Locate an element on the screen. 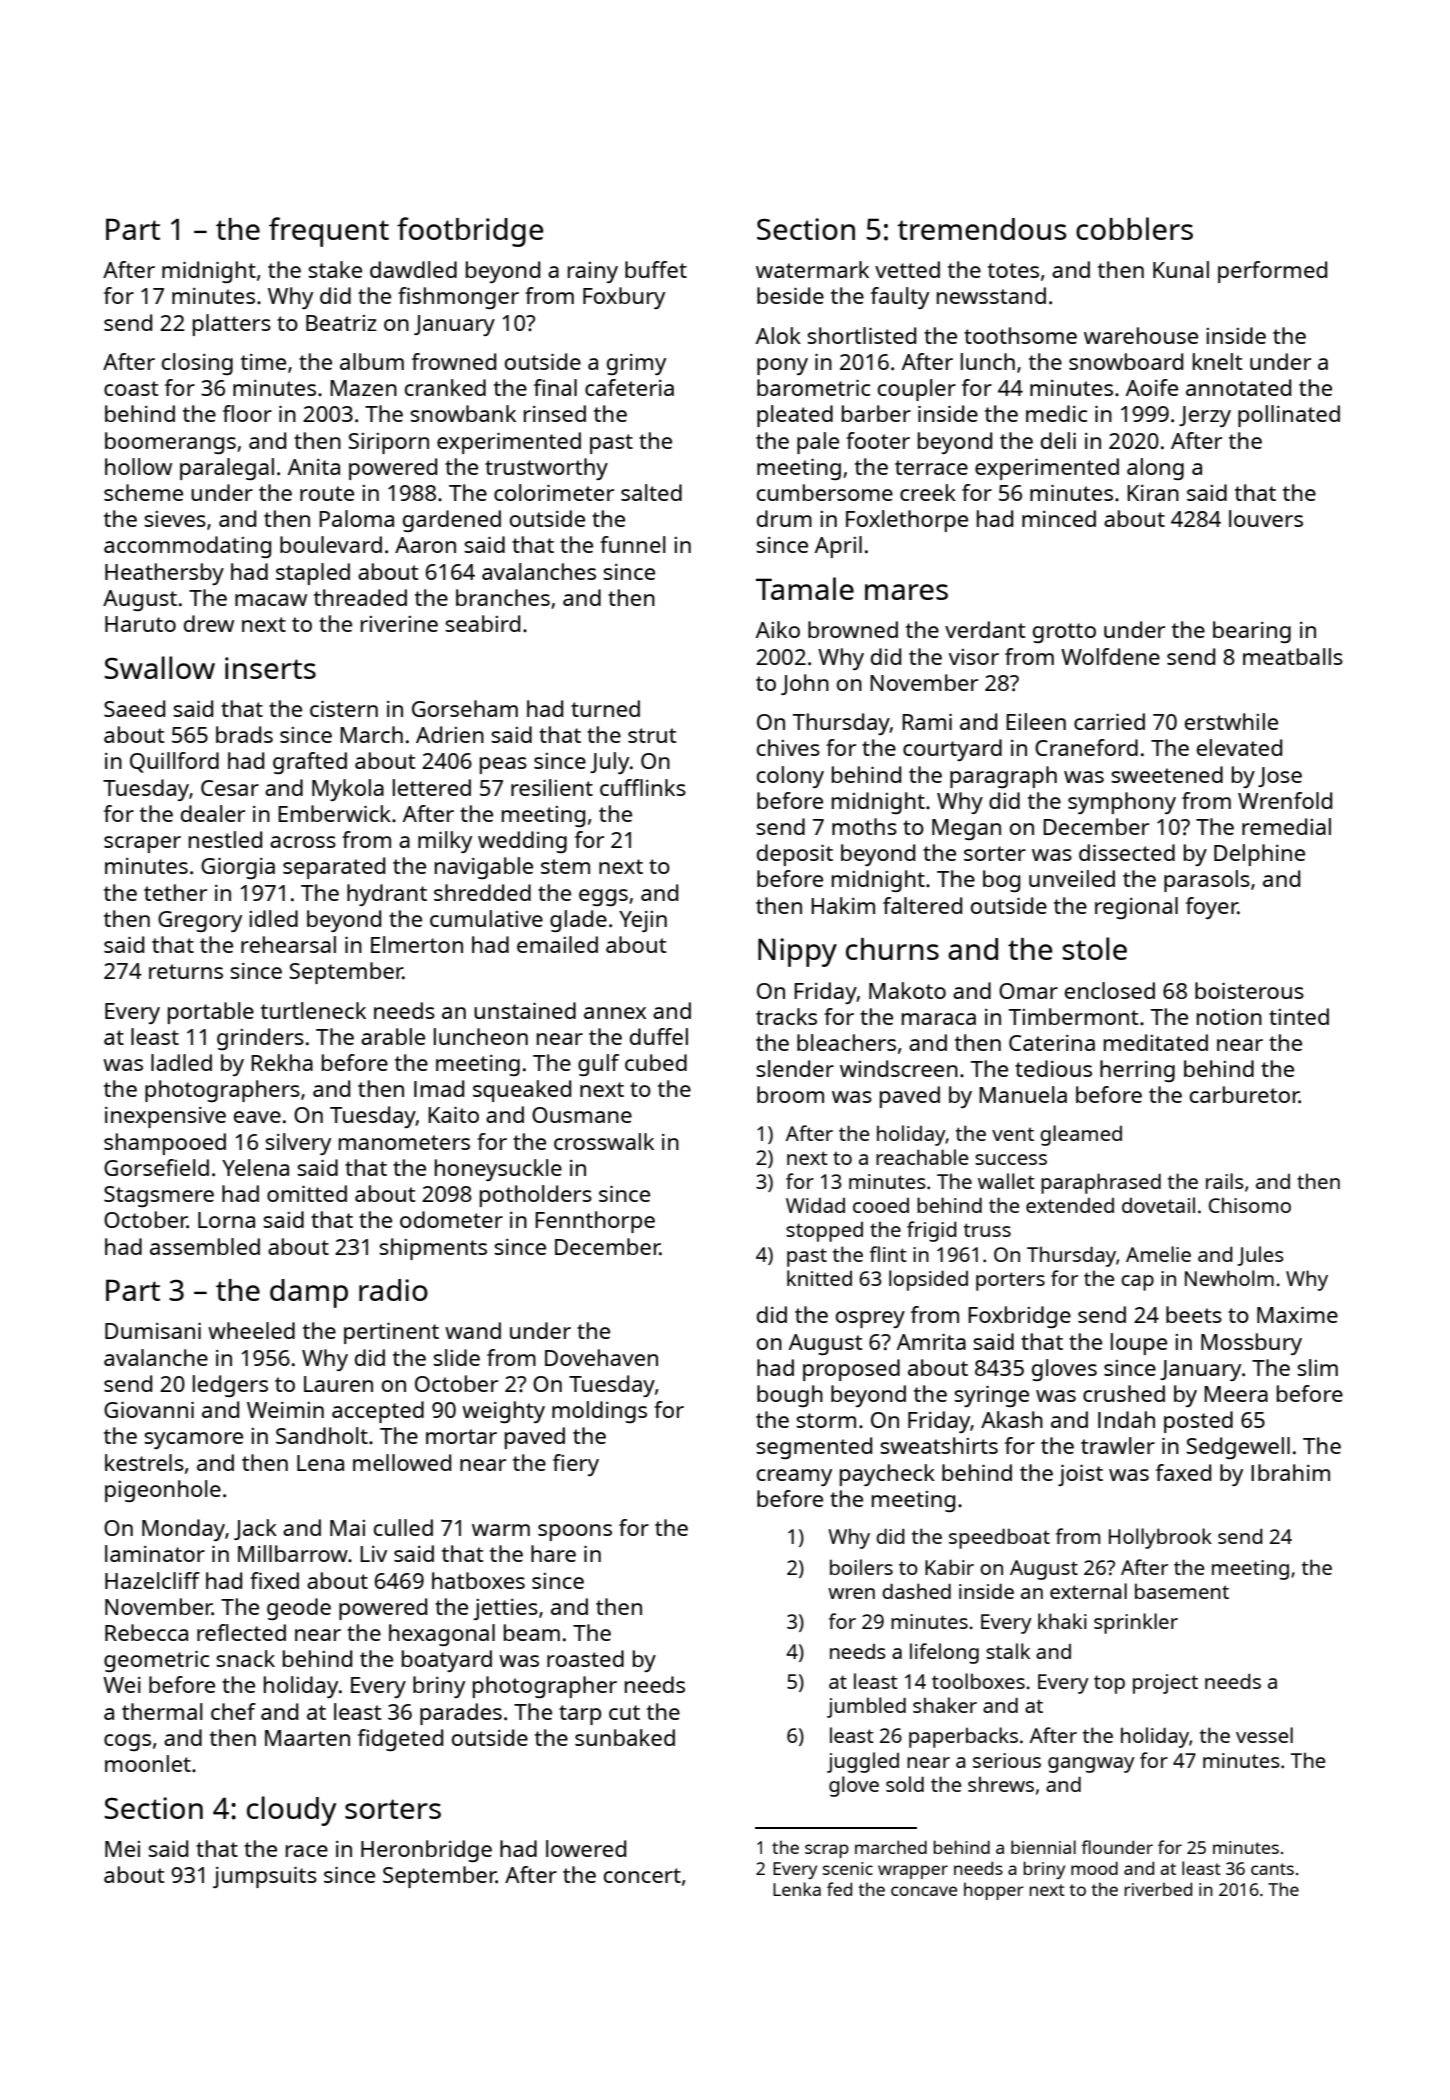 The width and height of the screenshot is (1450, 2100). lopsided is located at coordinates (928, 1280).
